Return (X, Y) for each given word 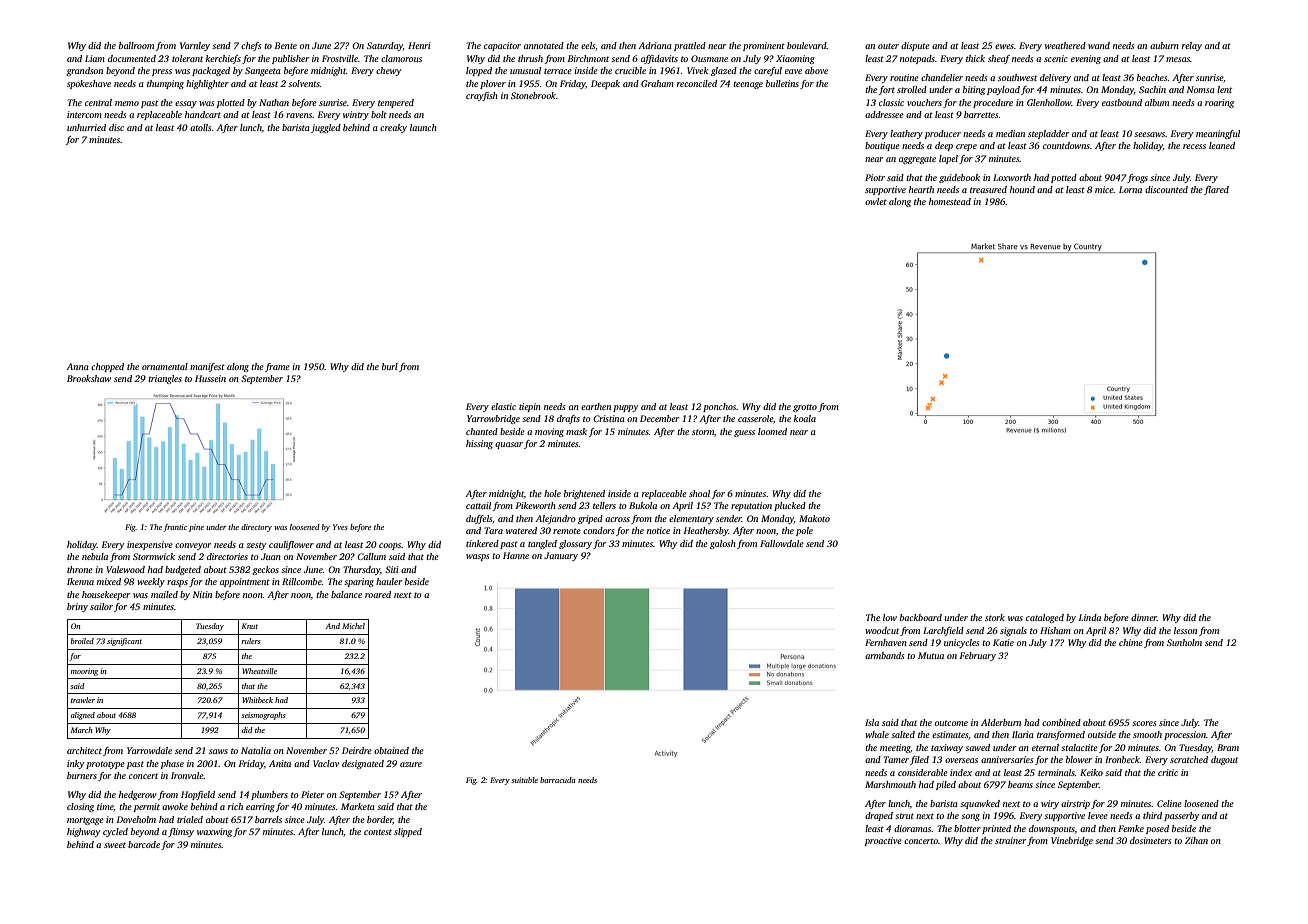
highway (83, 832)
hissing (479, 444)
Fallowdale (782, 543)
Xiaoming (795, 59)
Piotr (875, 177)
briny (77, 607)
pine (196, 528)
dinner (1144, 617)
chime (1131, 642)
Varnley (195, 46)
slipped (408, 832)
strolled (912, 89)
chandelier (942, 77)
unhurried (86, 127)
